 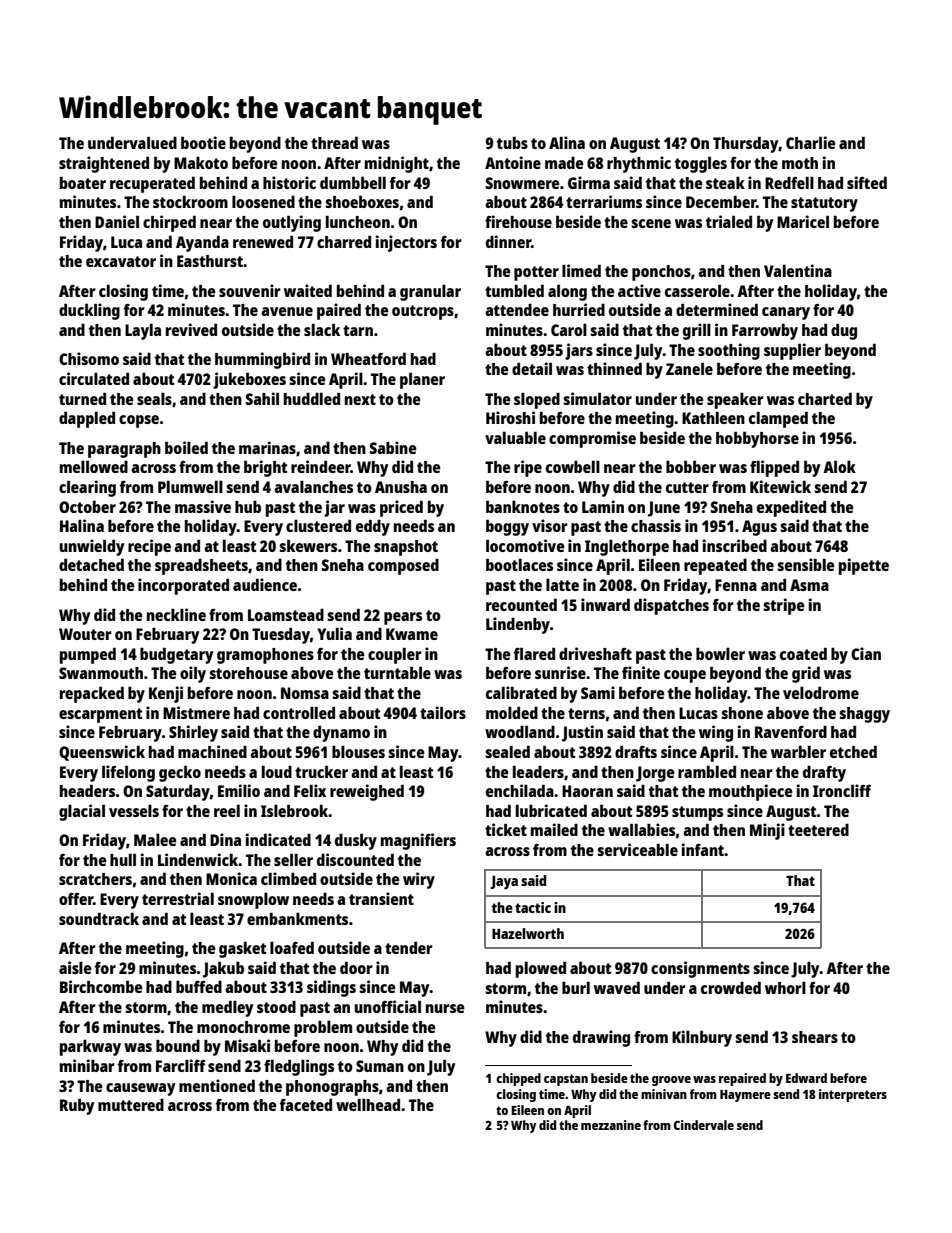 I want to click on bobber, so click(x=691, y=466).
